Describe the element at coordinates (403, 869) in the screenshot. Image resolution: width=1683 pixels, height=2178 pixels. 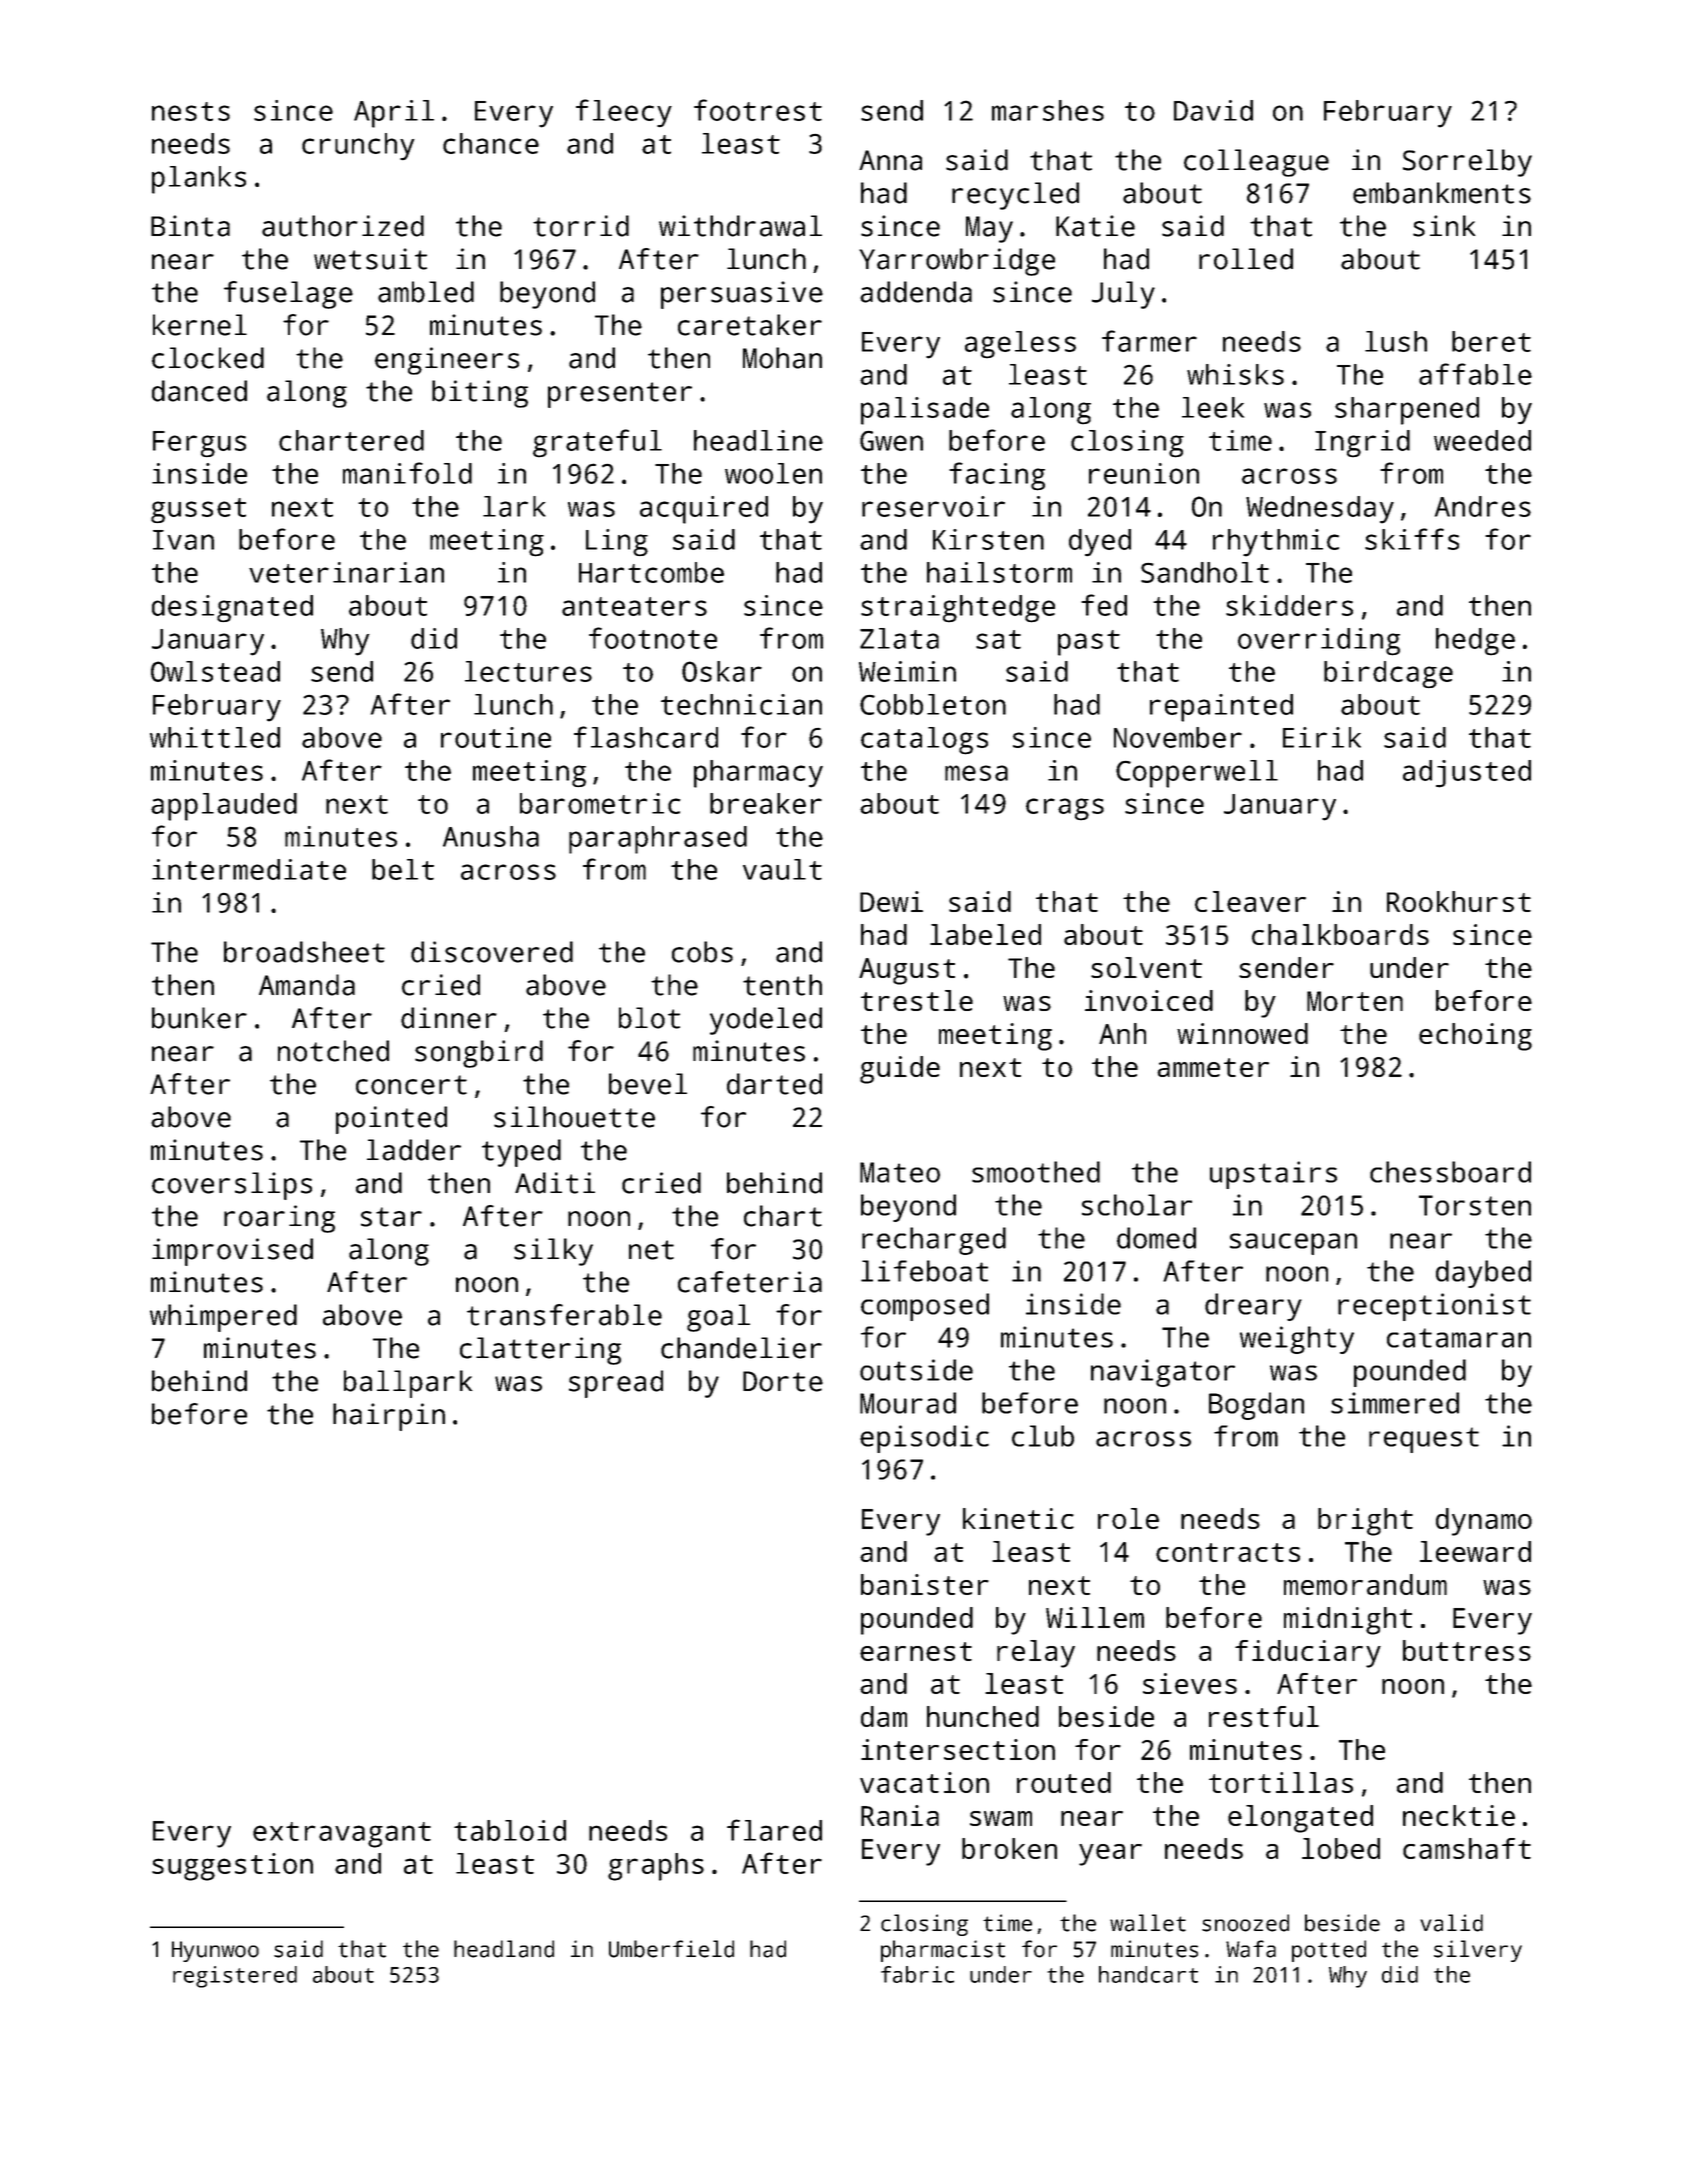
I see `belt` at that location.
